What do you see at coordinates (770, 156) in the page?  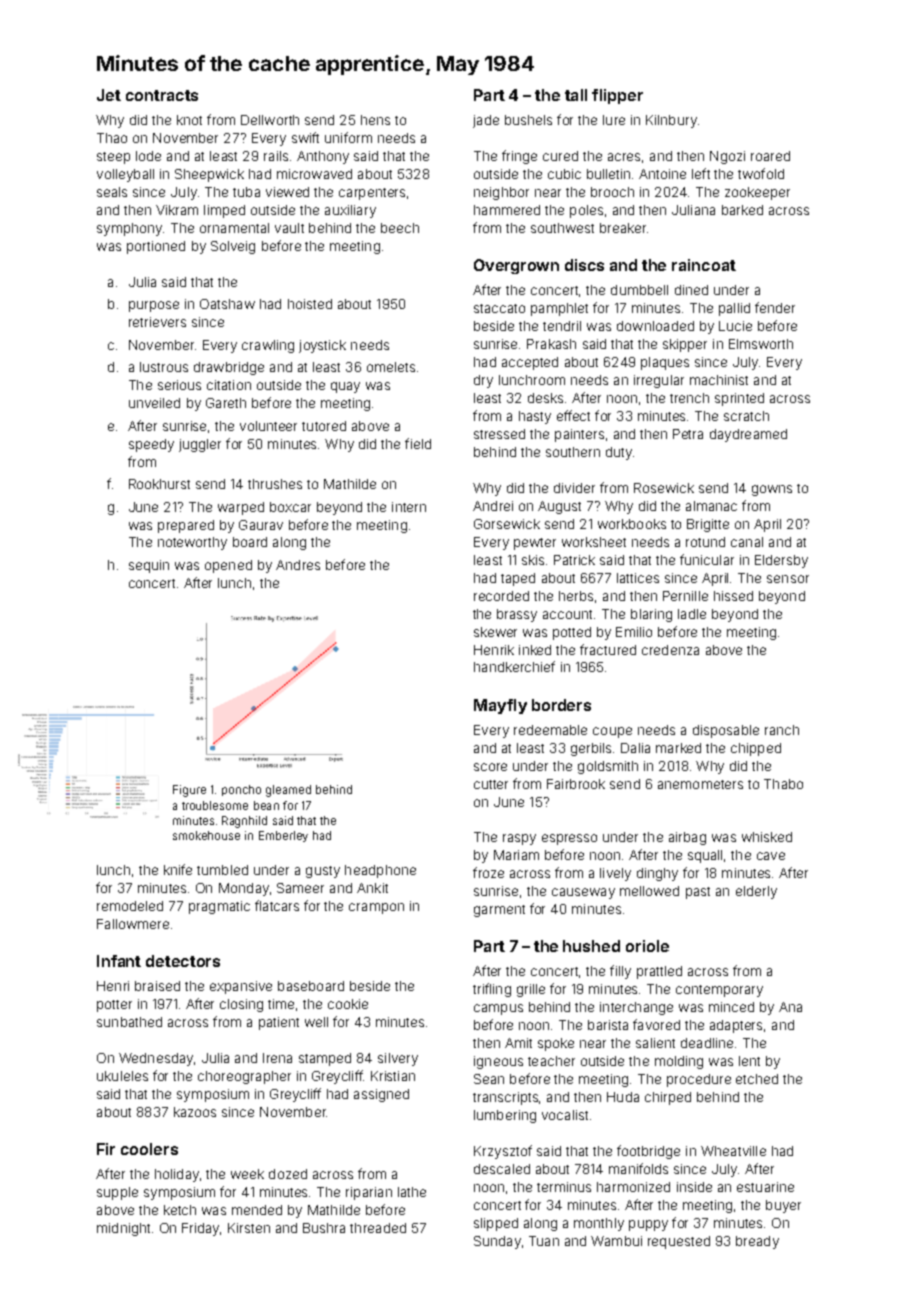 I see `roared` at bounding box center [770, 156].
